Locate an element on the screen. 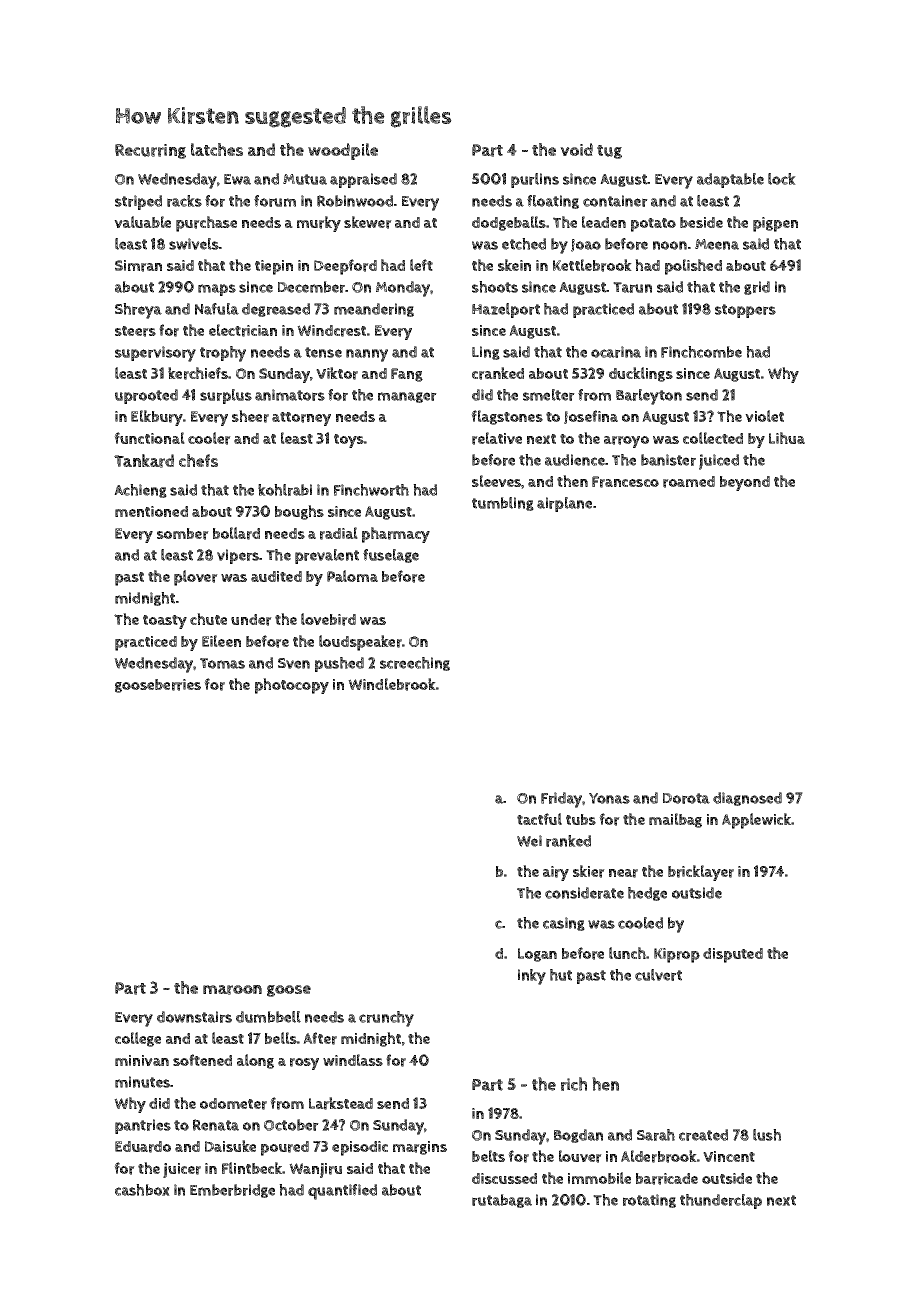 This screenshot has height=1308, width=924. tug is located at coordinates (609, 152).
